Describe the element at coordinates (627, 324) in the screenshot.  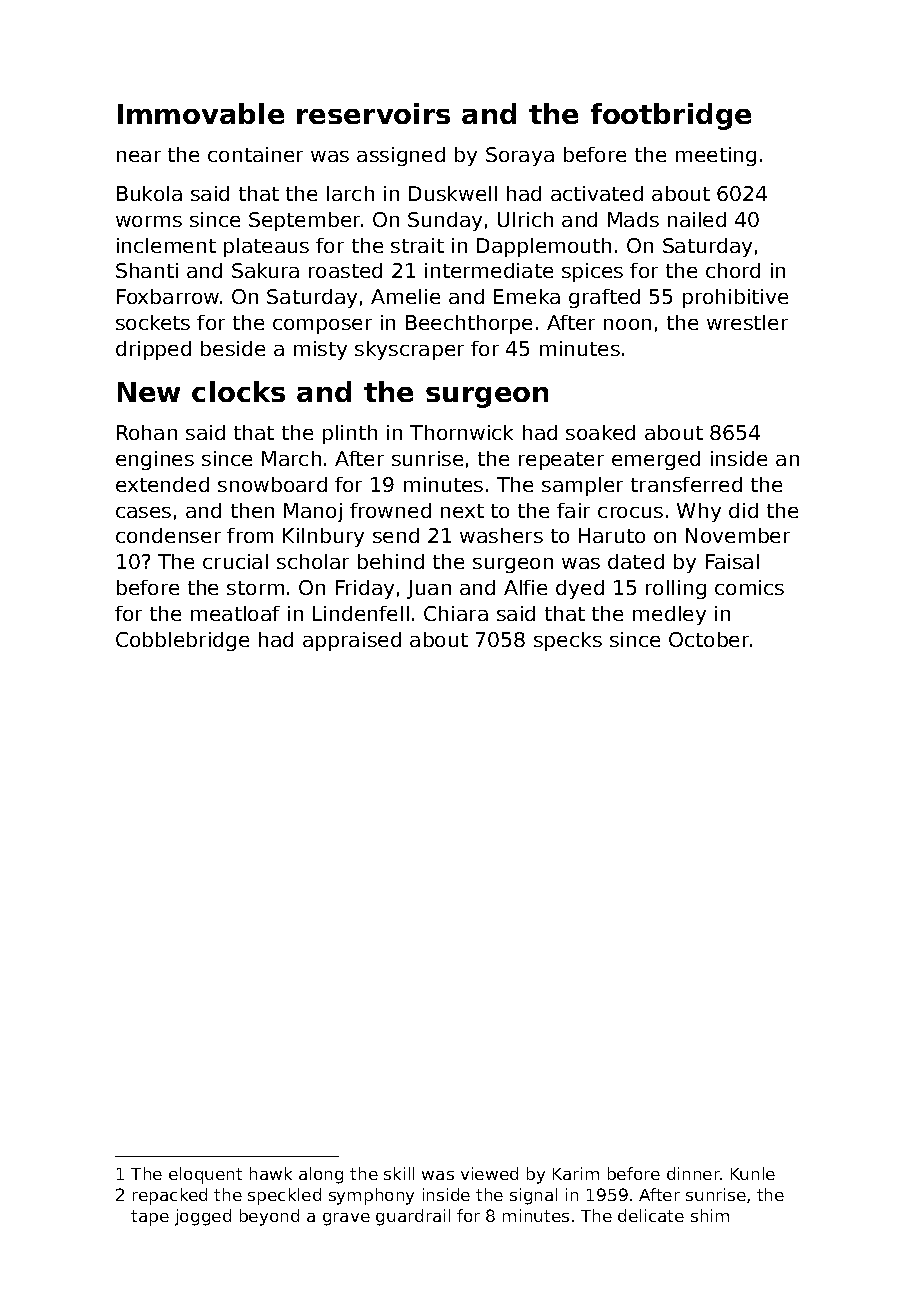
I see `noon` at that location.
